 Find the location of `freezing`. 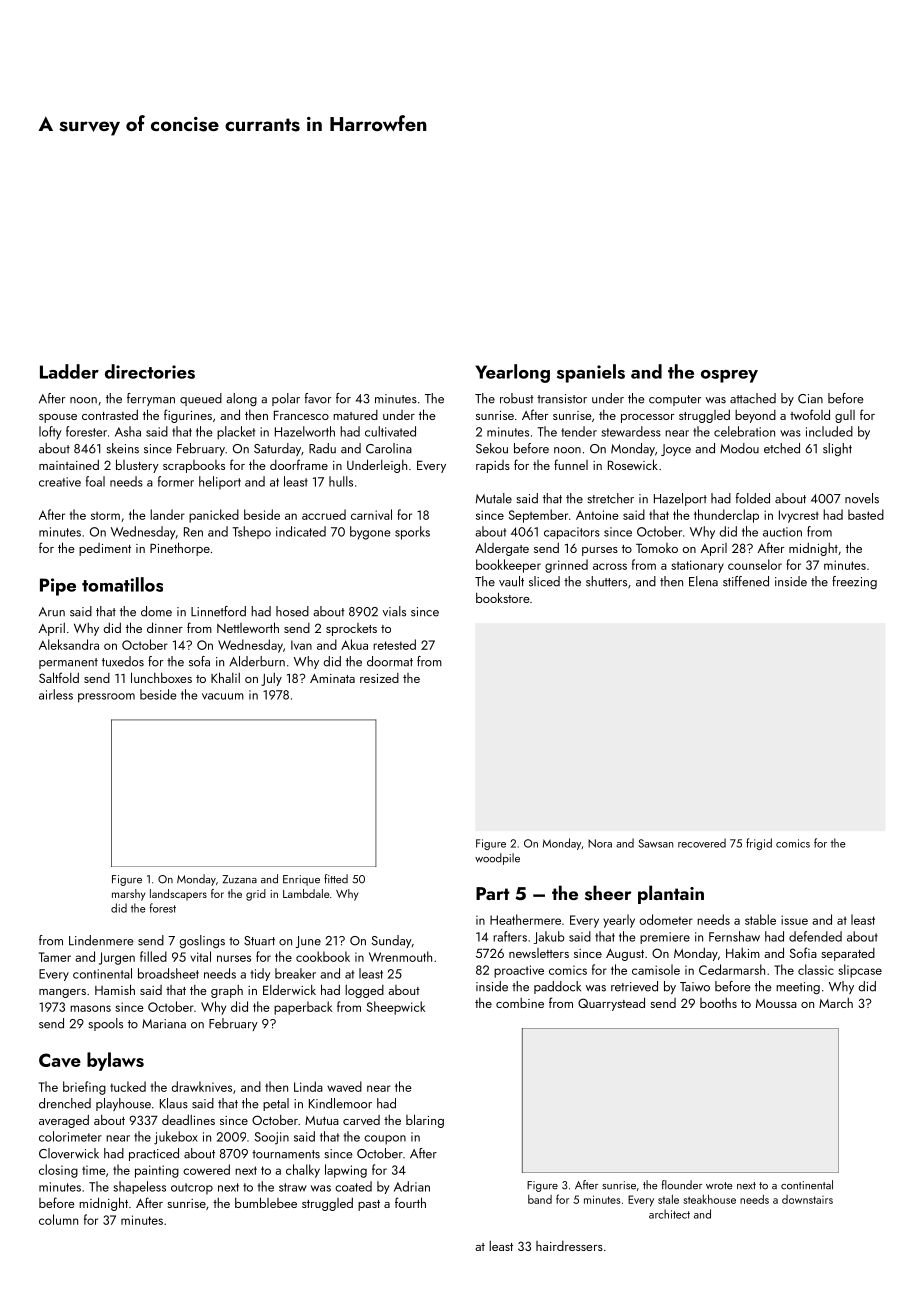

freezing is located at coordinates (854, 583).
